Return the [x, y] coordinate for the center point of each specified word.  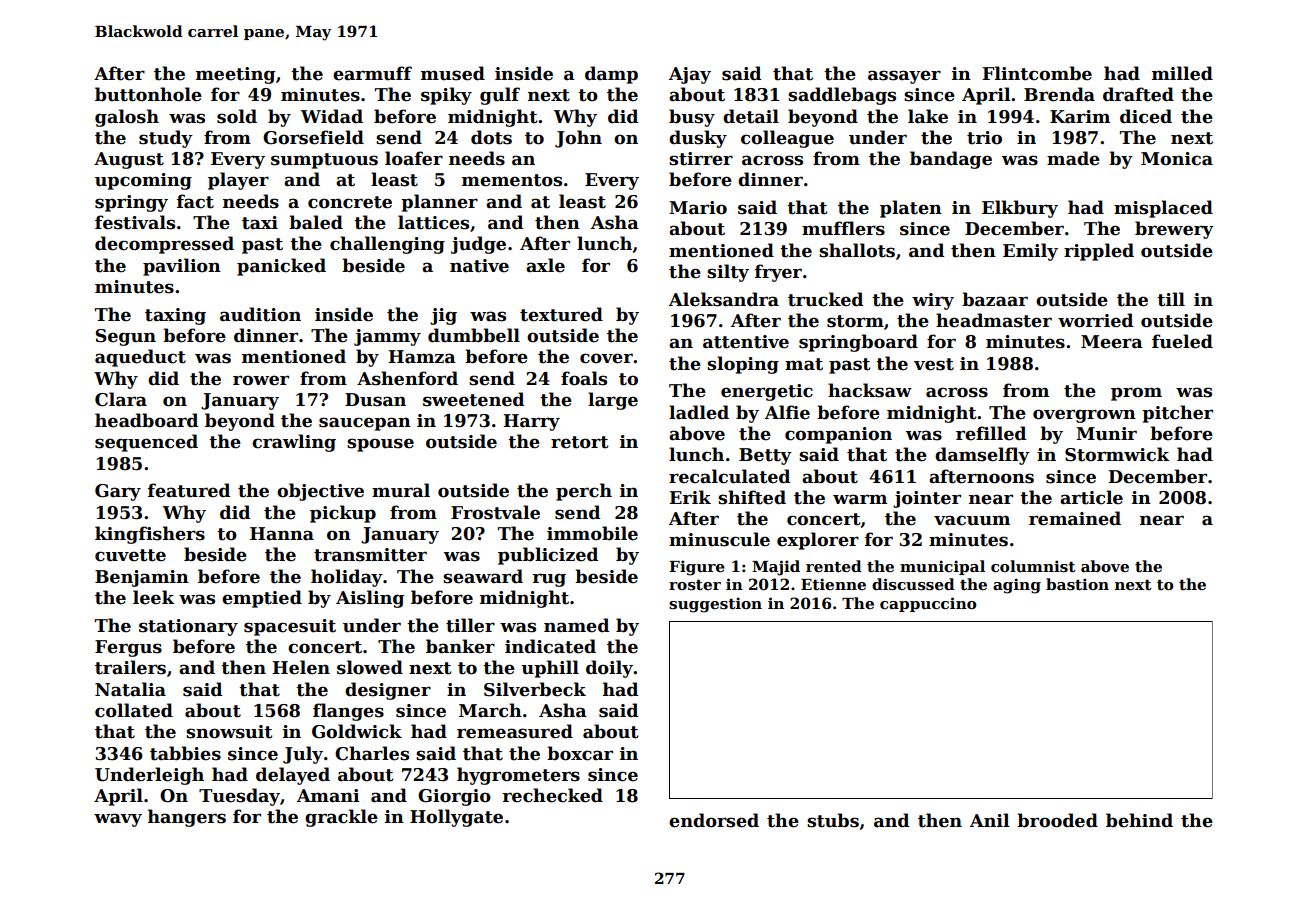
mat [804, 364]
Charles [372, 753]
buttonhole [148, 94]
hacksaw [870, 390]
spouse [380, 445]
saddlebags [842, 96]
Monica [1177, 159]
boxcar [580, 753]
